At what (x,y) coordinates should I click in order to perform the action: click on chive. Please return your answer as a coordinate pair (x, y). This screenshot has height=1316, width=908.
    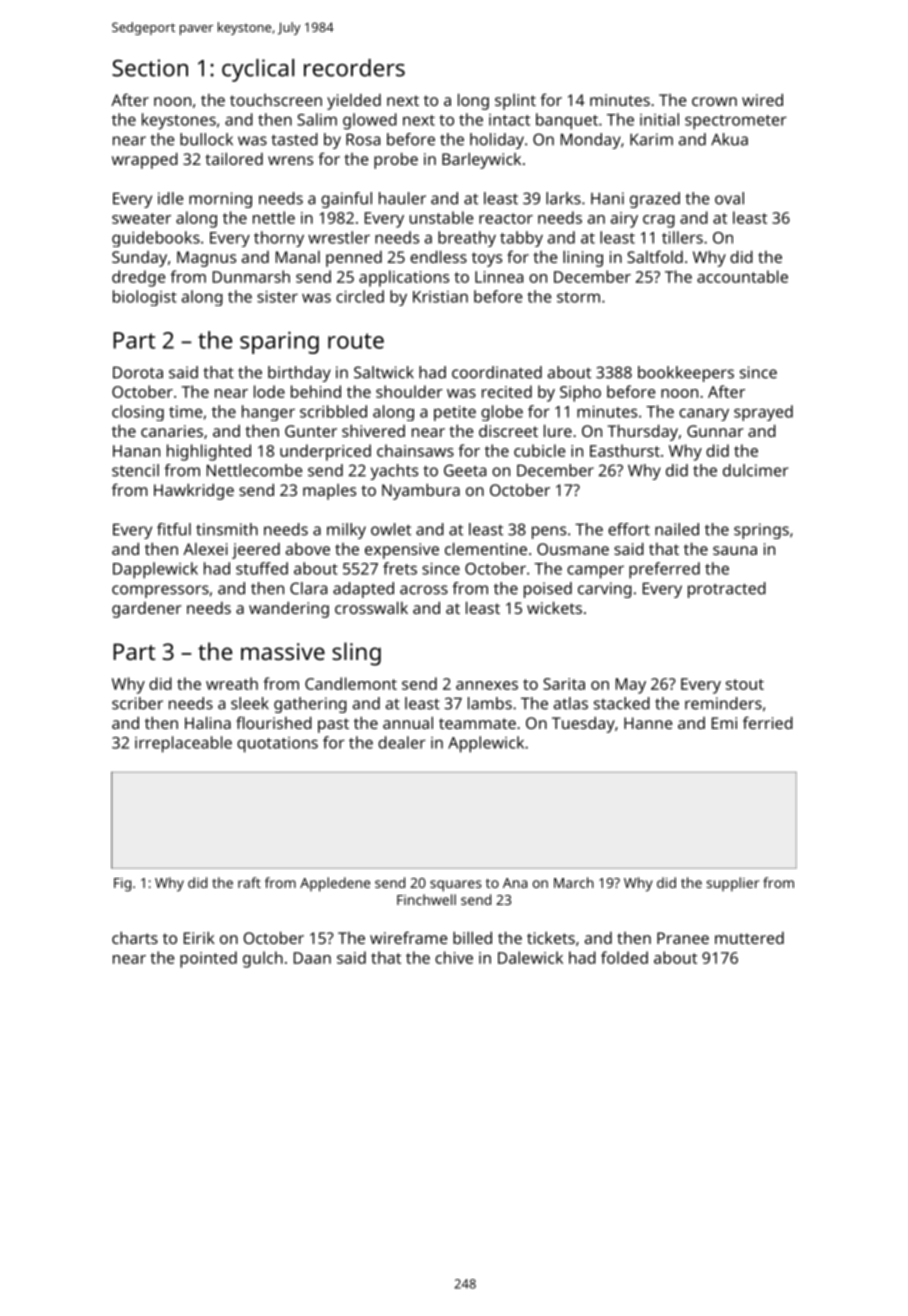
    Looking at the image, I should click on (454, 957).
